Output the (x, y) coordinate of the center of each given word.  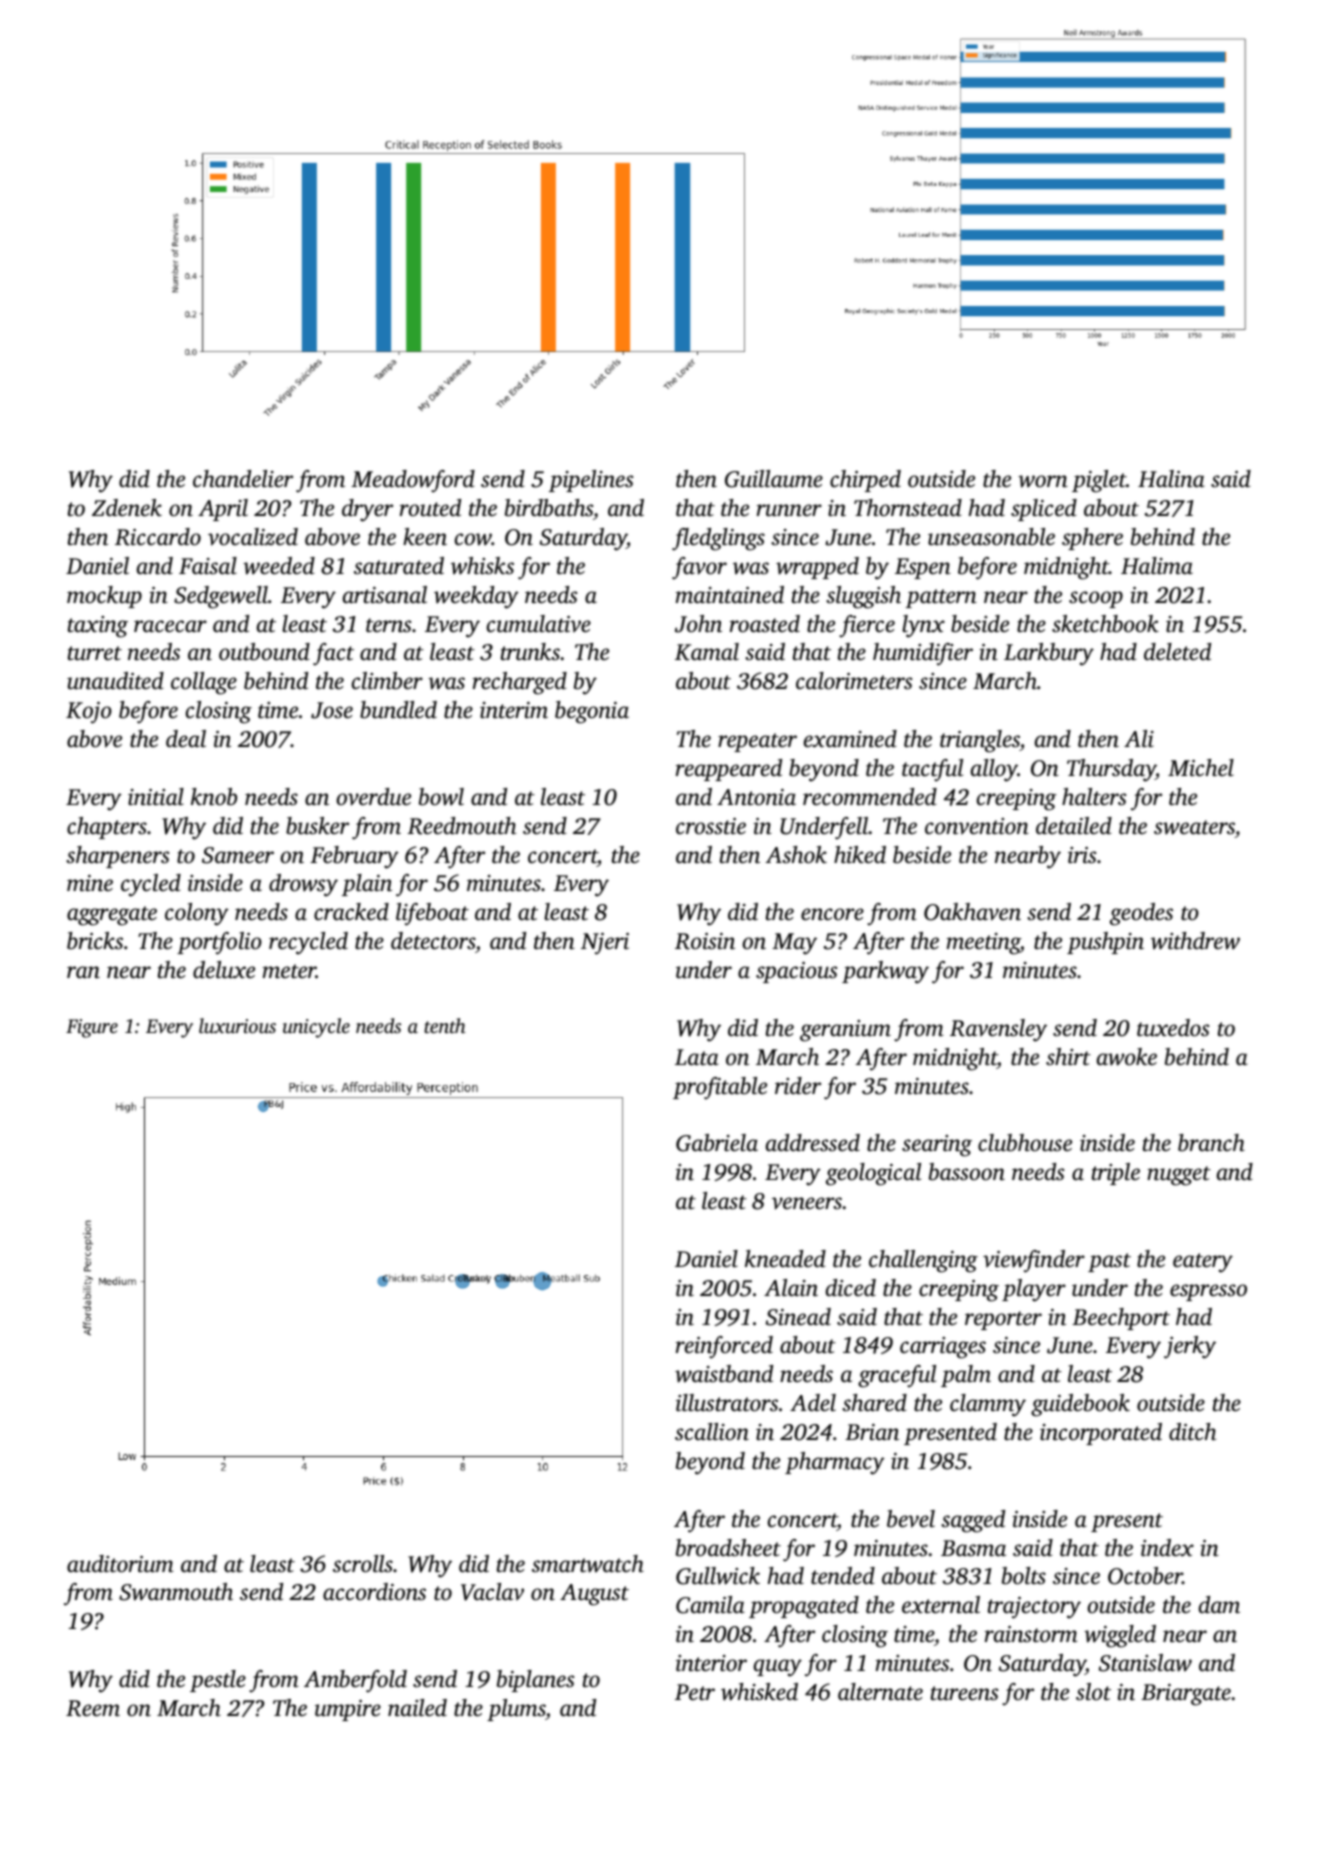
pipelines (591, 481)
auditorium (120, 1564)
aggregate (112, 916)
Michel (1201, 768)
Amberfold (355, 1681)
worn (1043, 481)
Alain (791, 1288)
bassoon (967, 1172)
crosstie (711, 826)
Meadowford (413, 481)
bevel (911, 1519)
